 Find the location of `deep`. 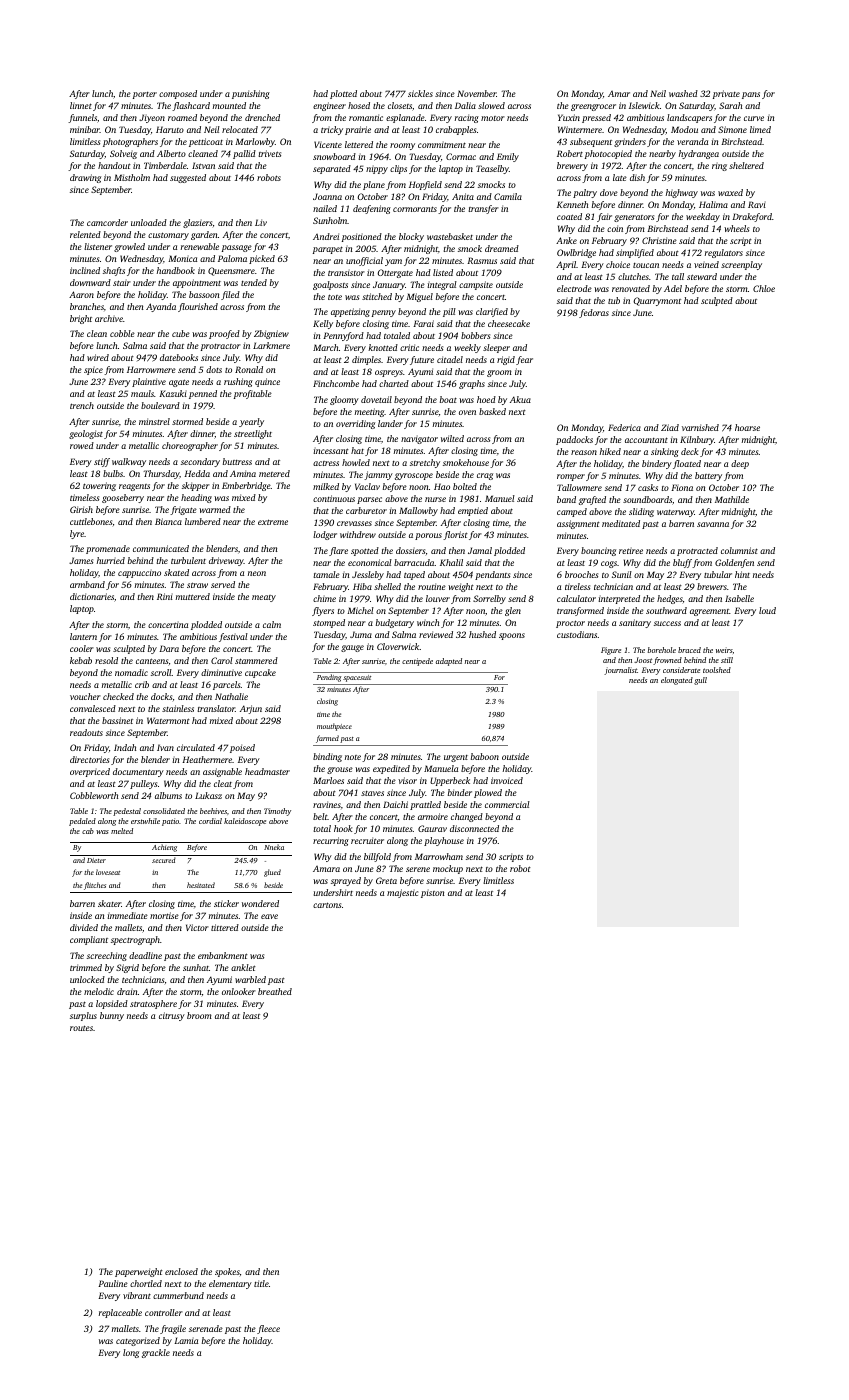

deep is located at coordinates (740, 464).
